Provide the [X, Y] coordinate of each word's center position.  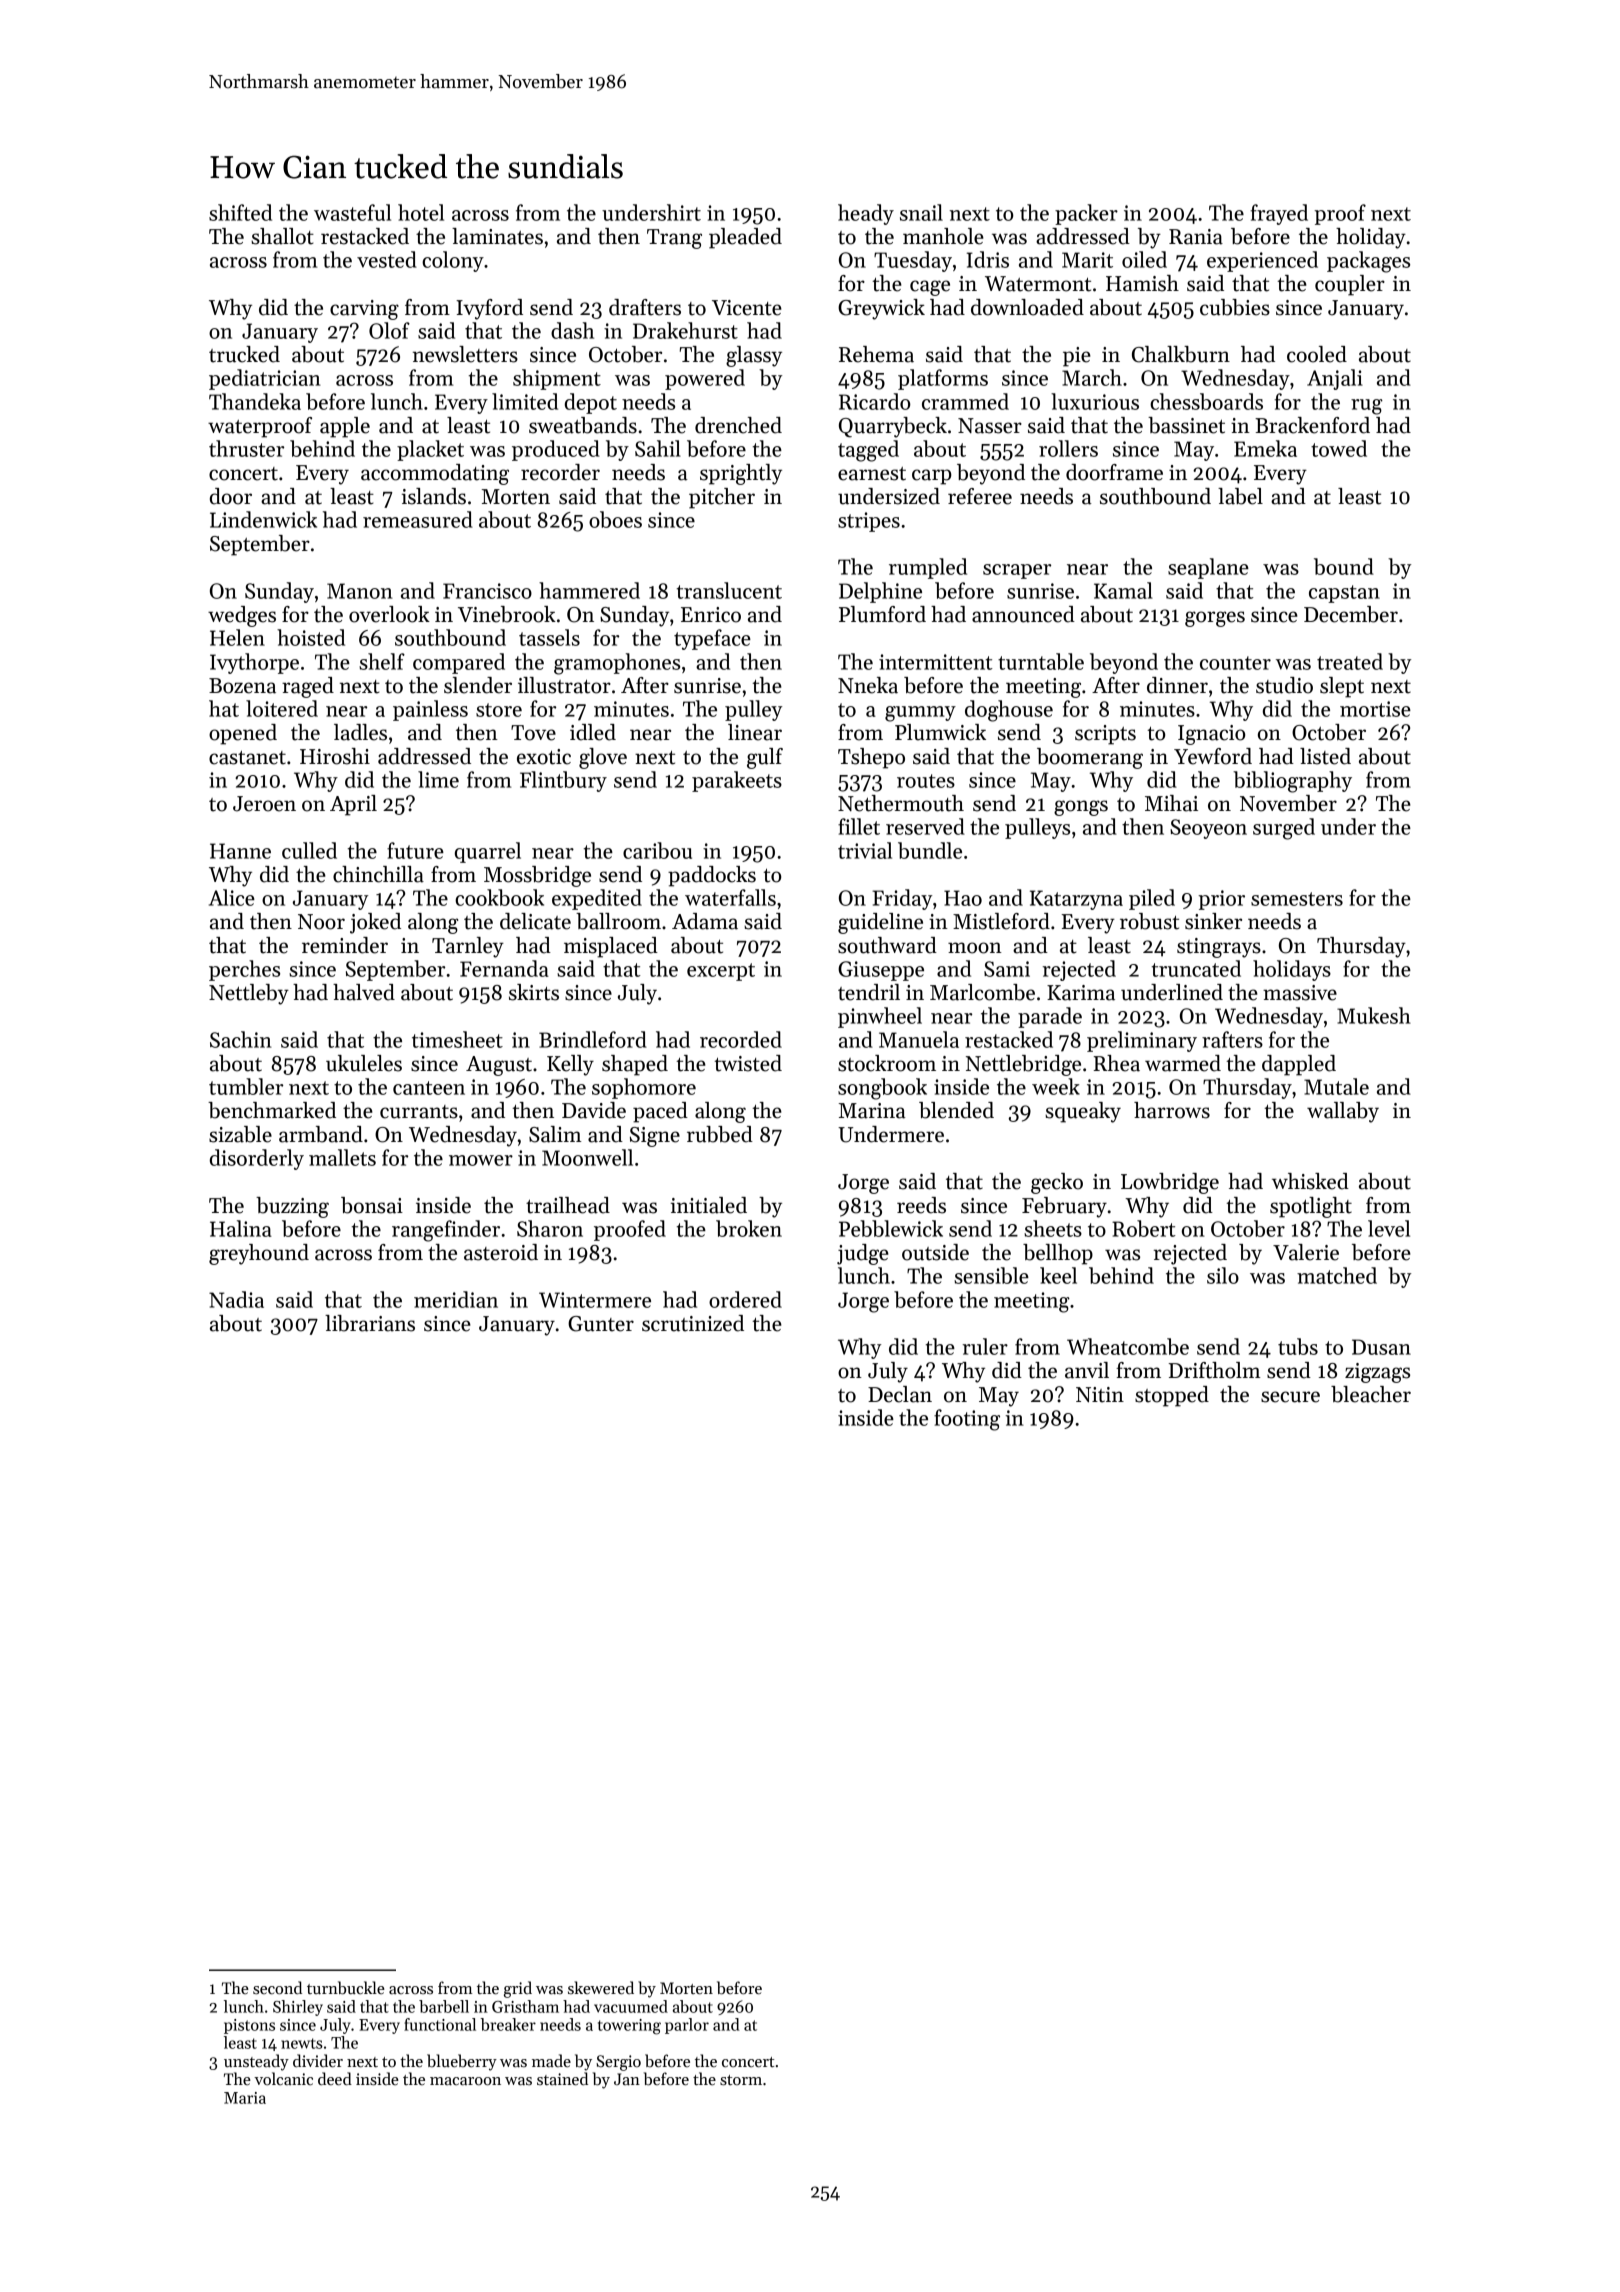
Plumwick [940, 732]
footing [967, 1420]
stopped [1172, 1396]
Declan [900, 1394]
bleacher [1371, 1394]
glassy [754, 356]
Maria [245, 2098]
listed [1325, 756]
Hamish [1142, 283]
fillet [859, 826]
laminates [497, 236]
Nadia [236, 1299]
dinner [1177, 685]
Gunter [601, 1324]
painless [430, 710]
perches [244, 970]
